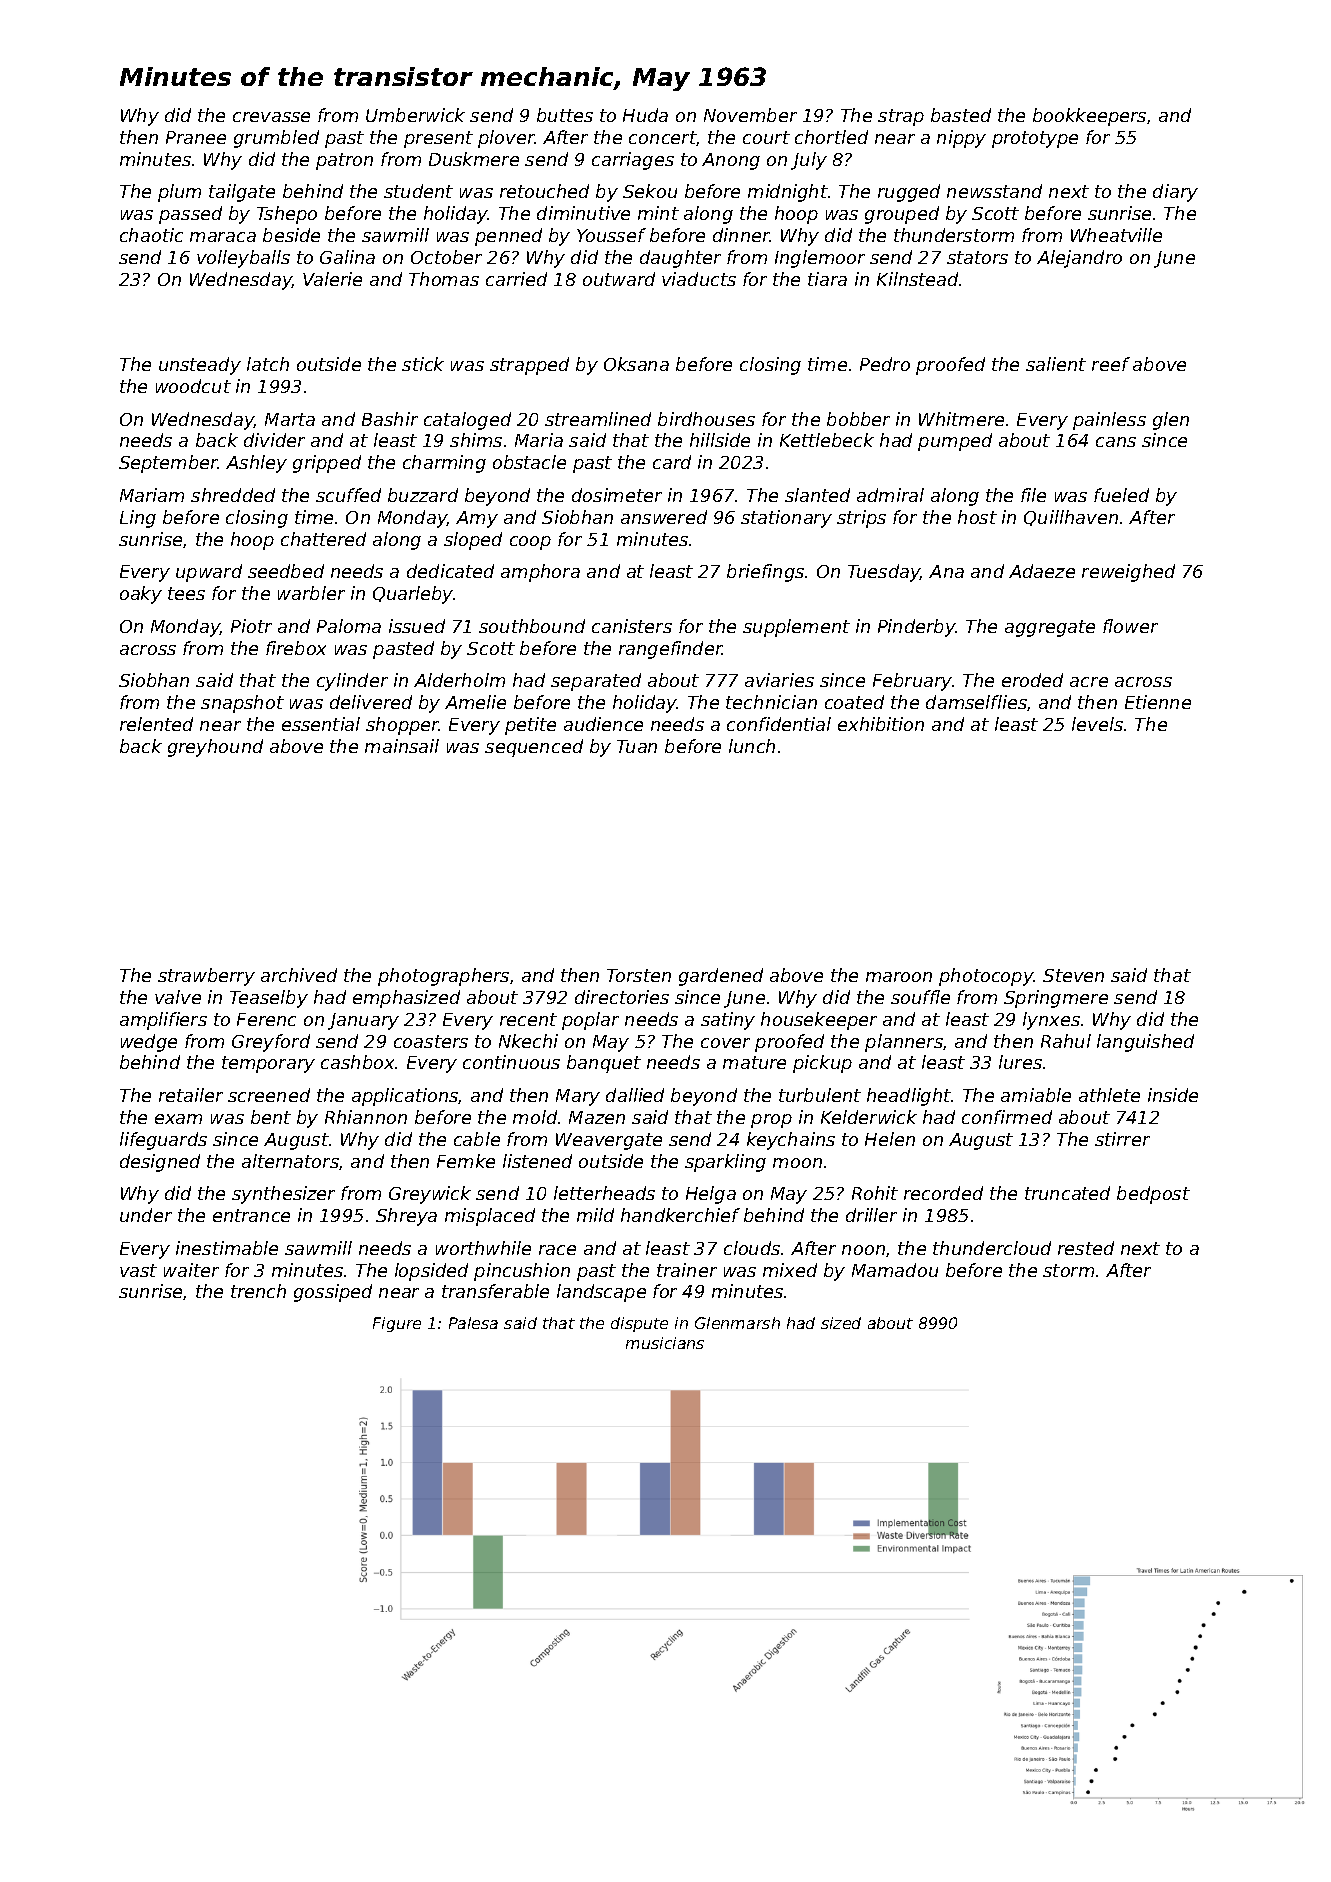 The height and width of the document is (1882, 1331). I want to click on gossiped, so click(333, 1293).
